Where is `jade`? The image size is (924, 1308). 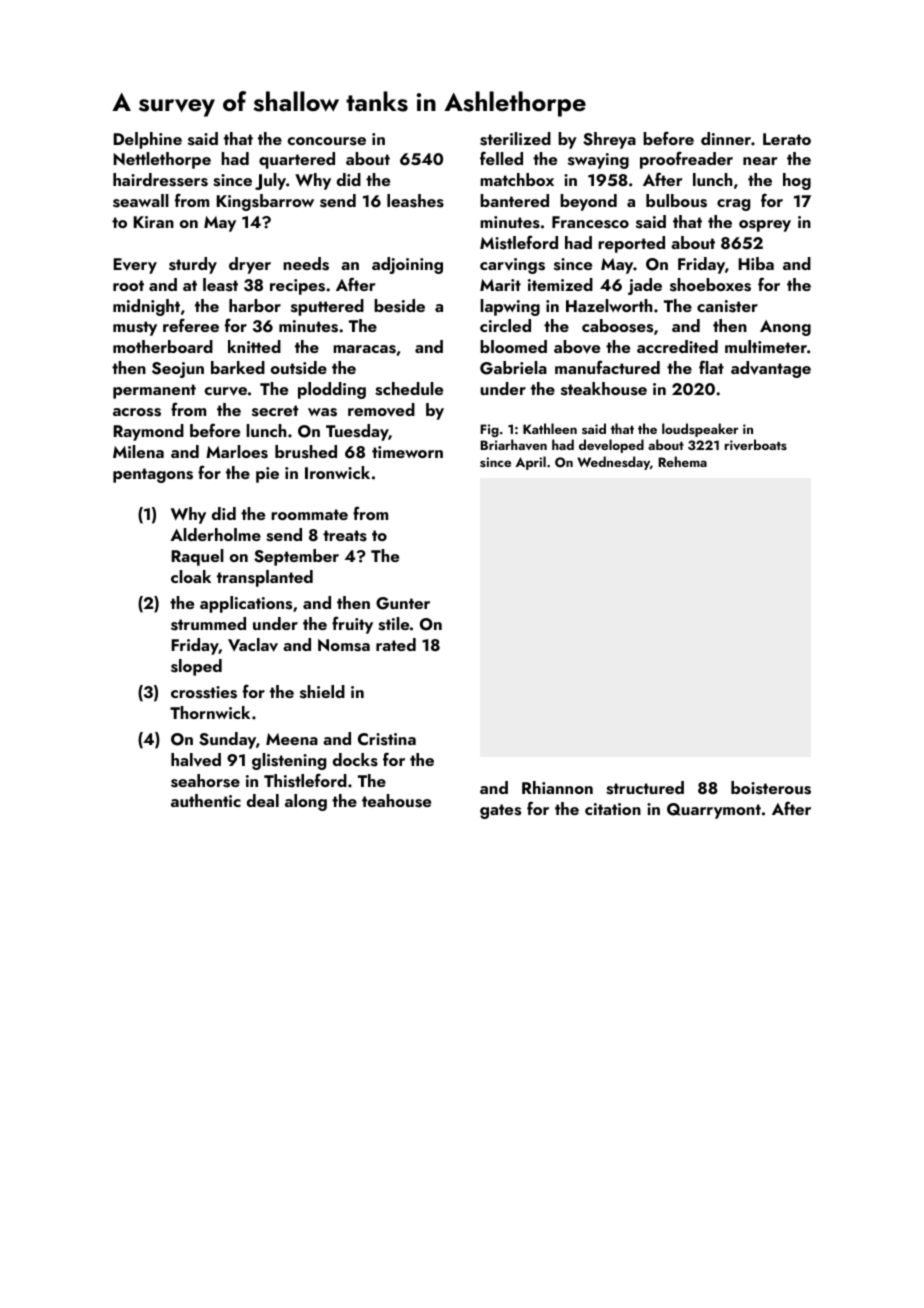 jade is located at coordinates (645, 286).
